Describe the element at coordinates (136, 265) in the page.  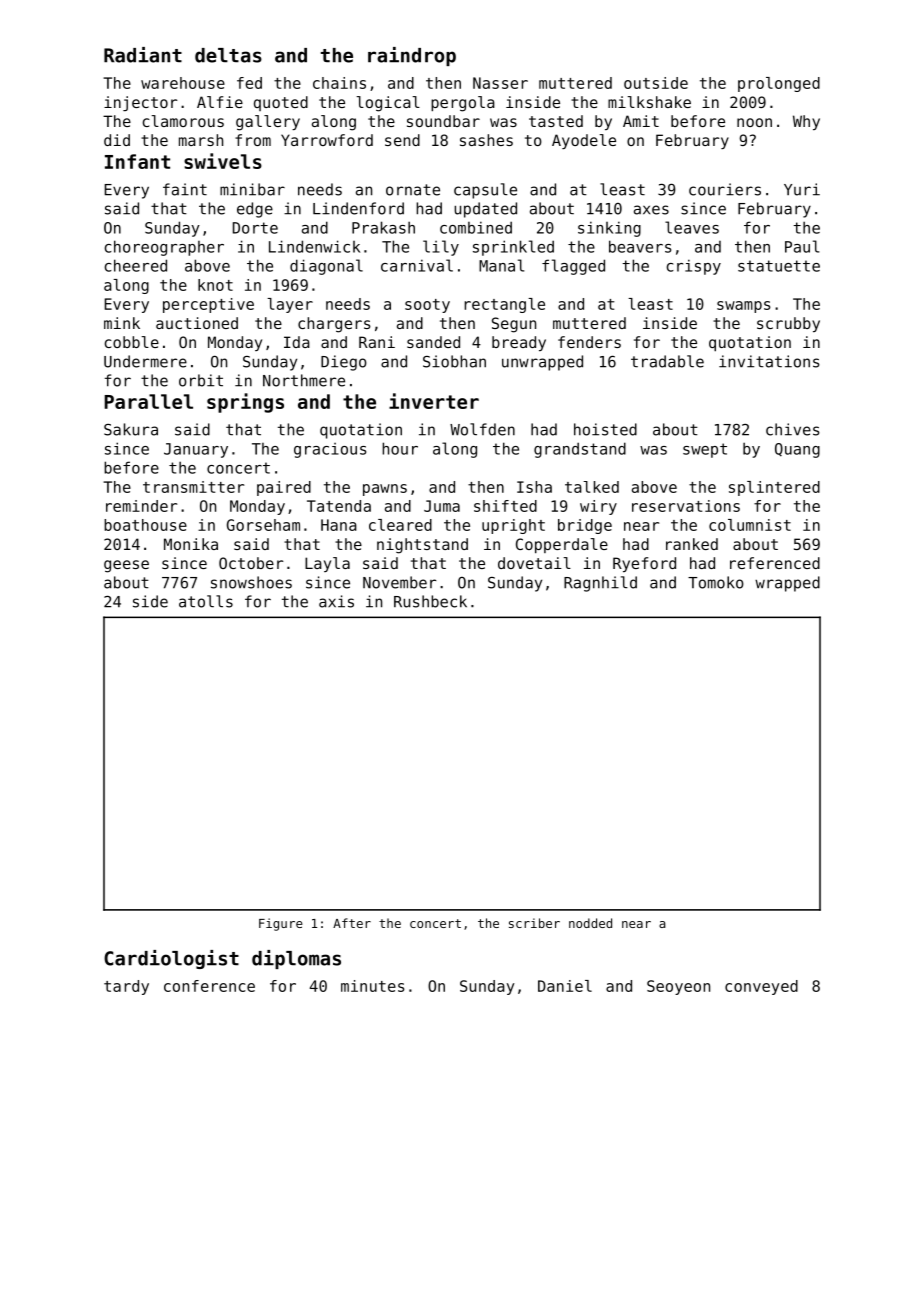
I see `cheered` at that location.
